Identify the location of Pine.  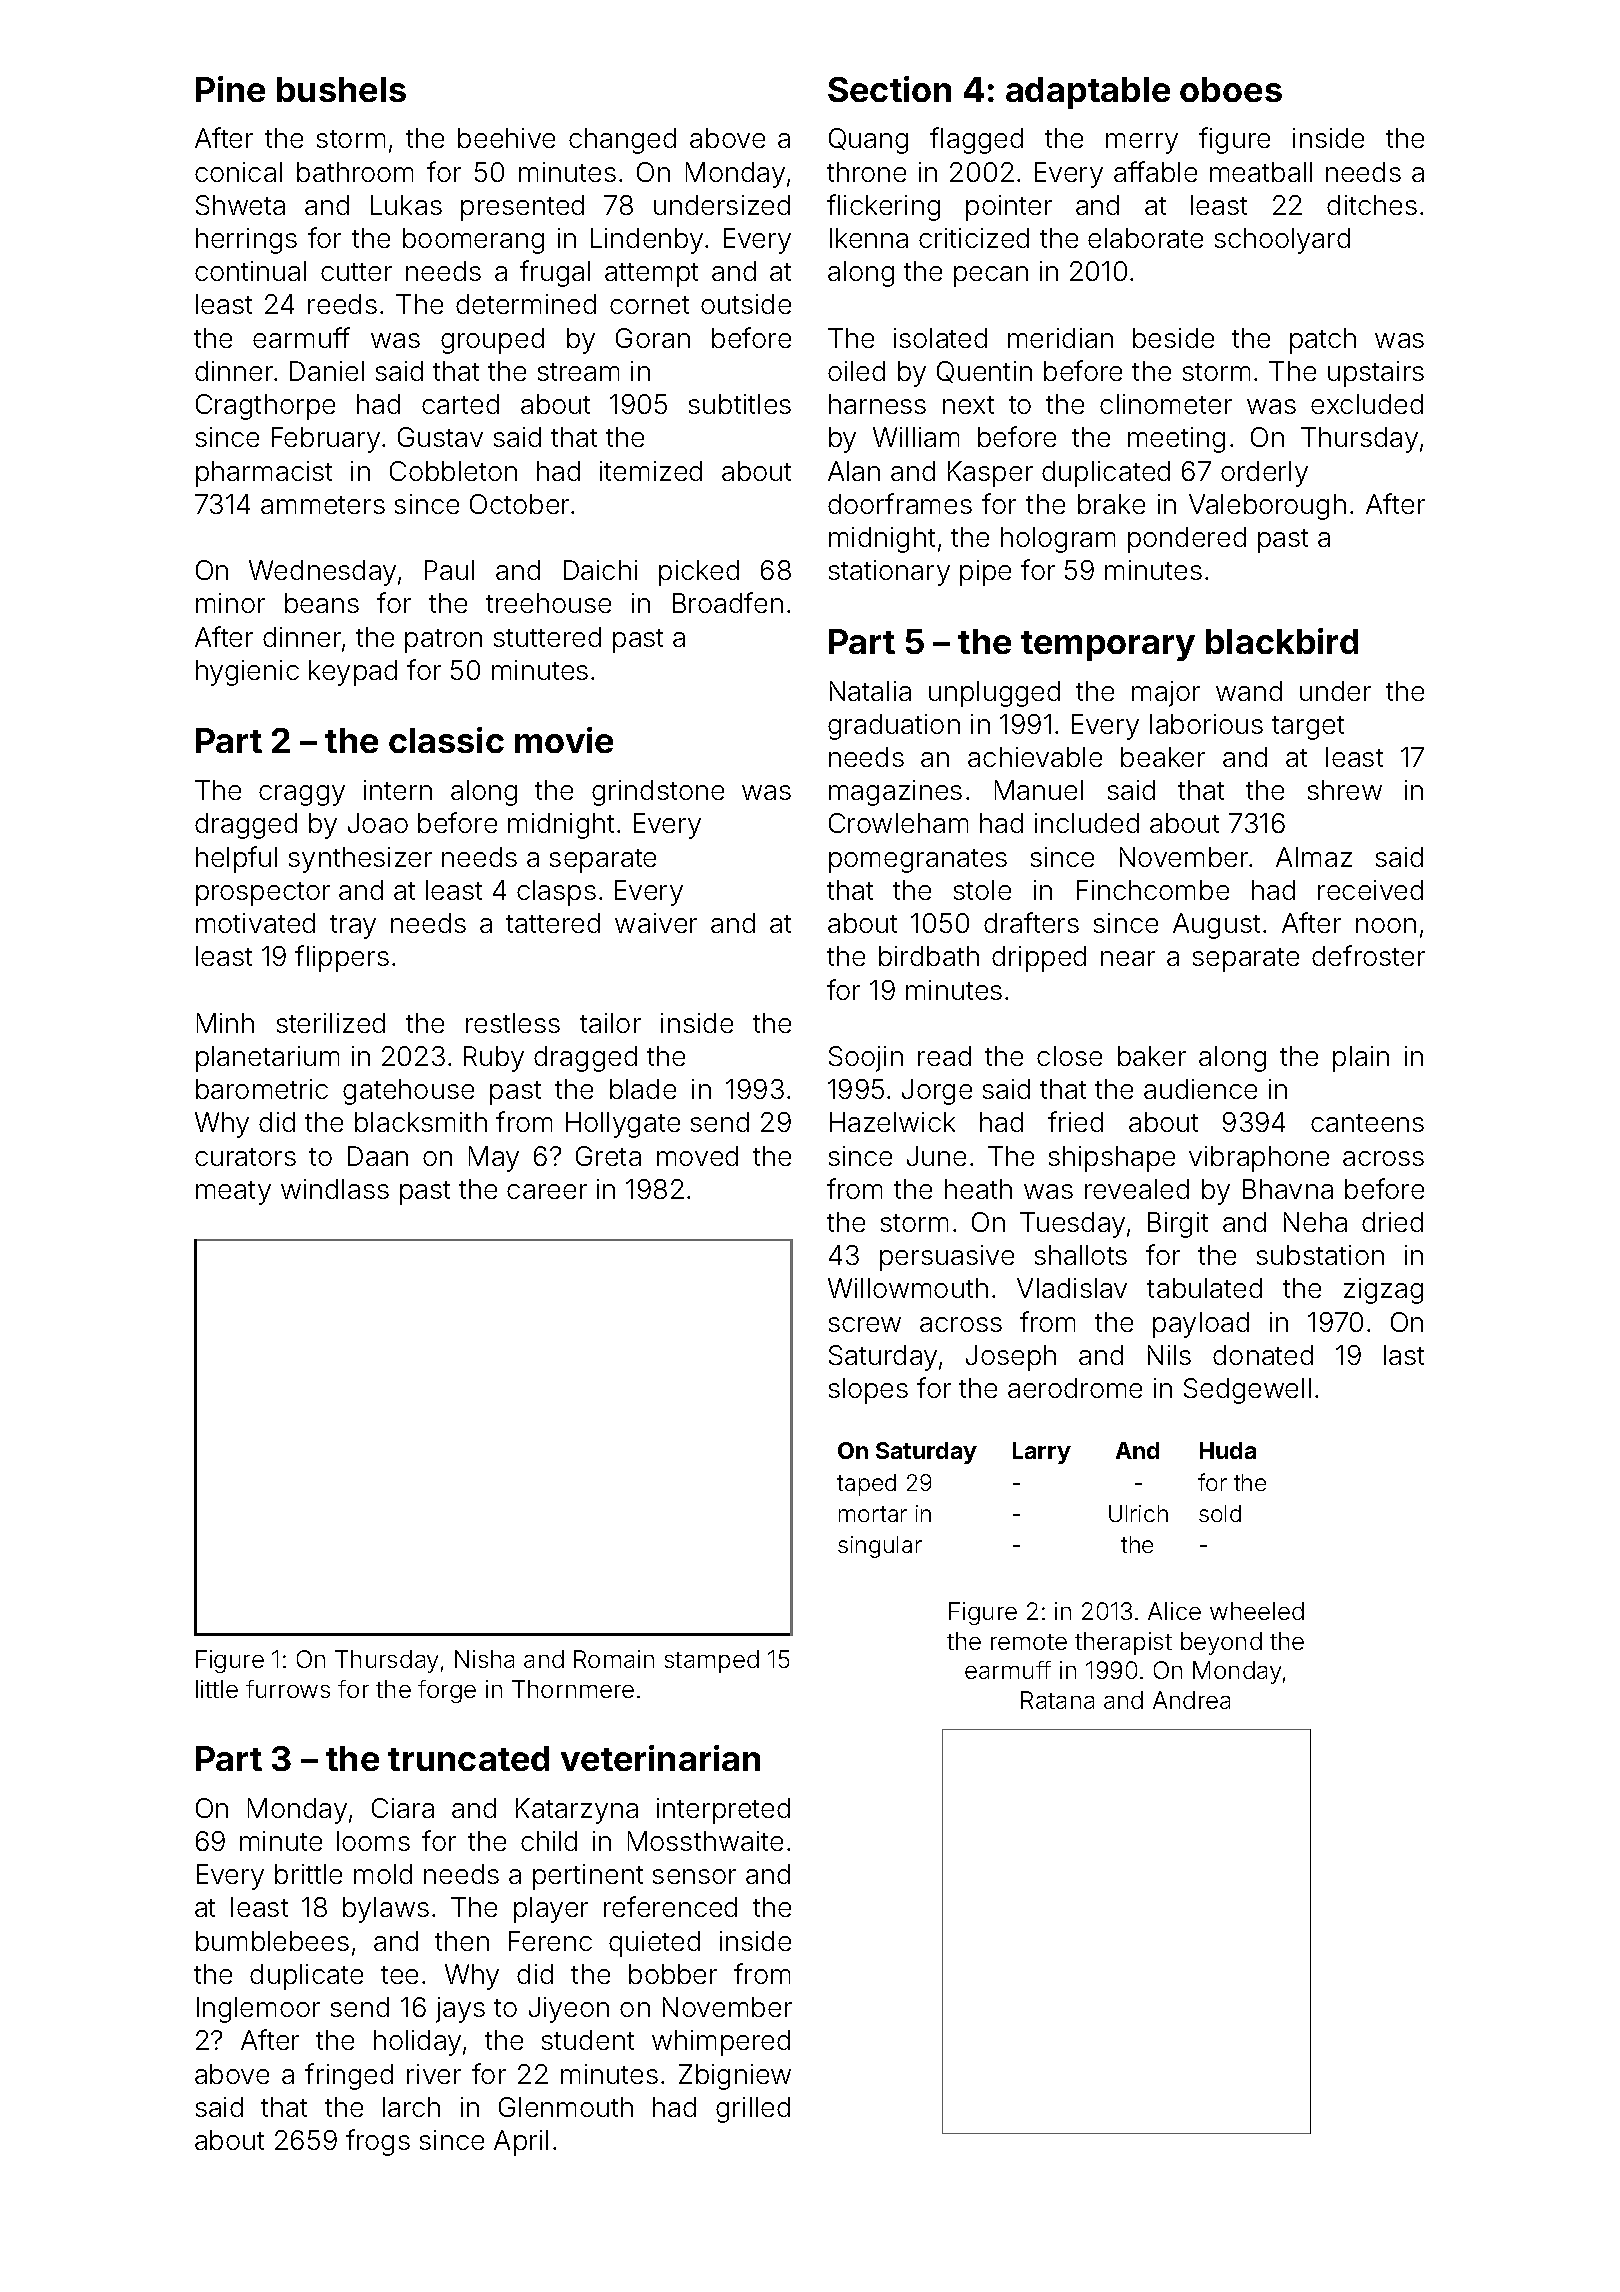
(230, 89).
